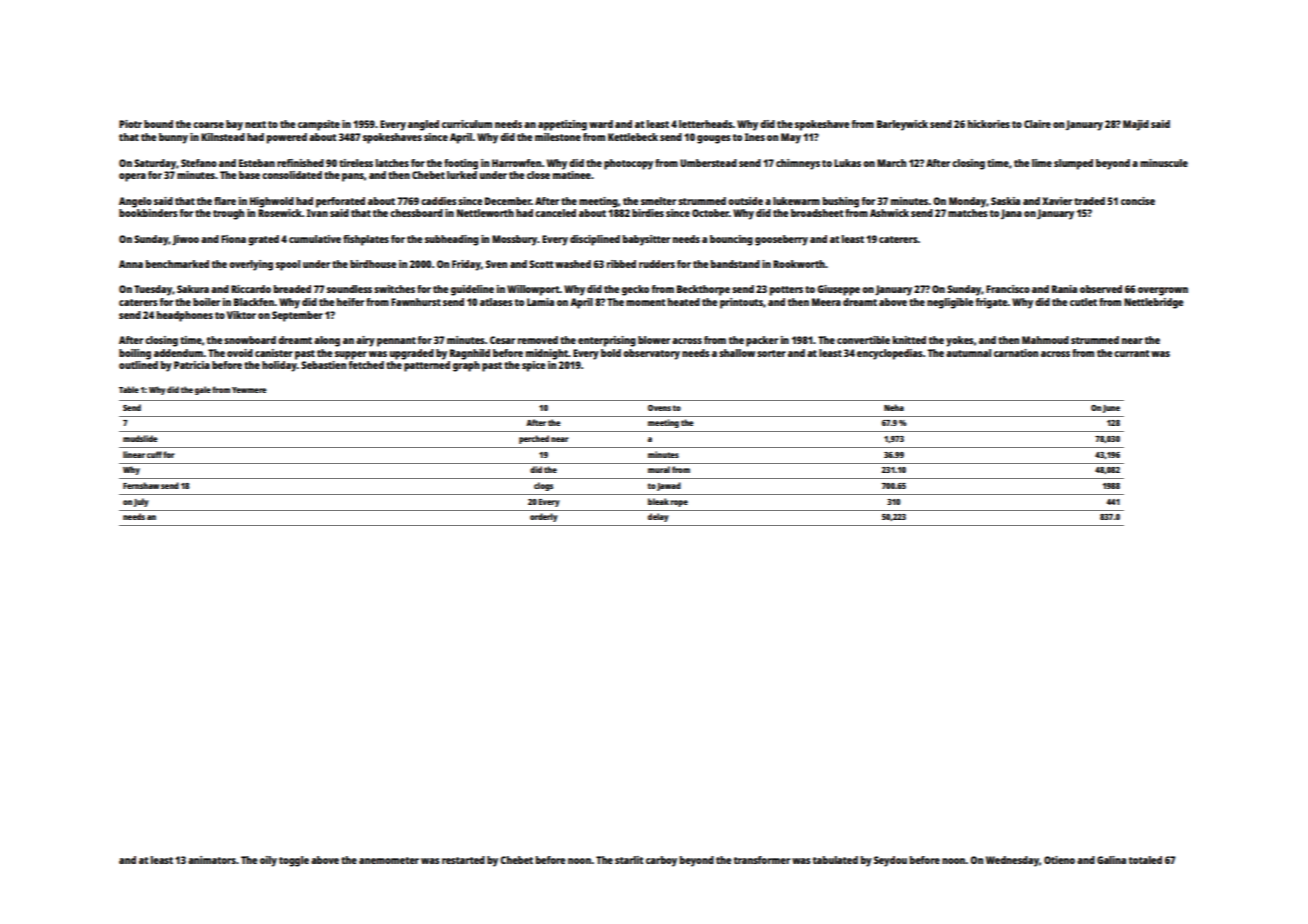 Image resolution: width=1308 pixels, height=924 pixels. Describe the element at coordinates (319, 125) in the image. I see `campsite` at that location.
